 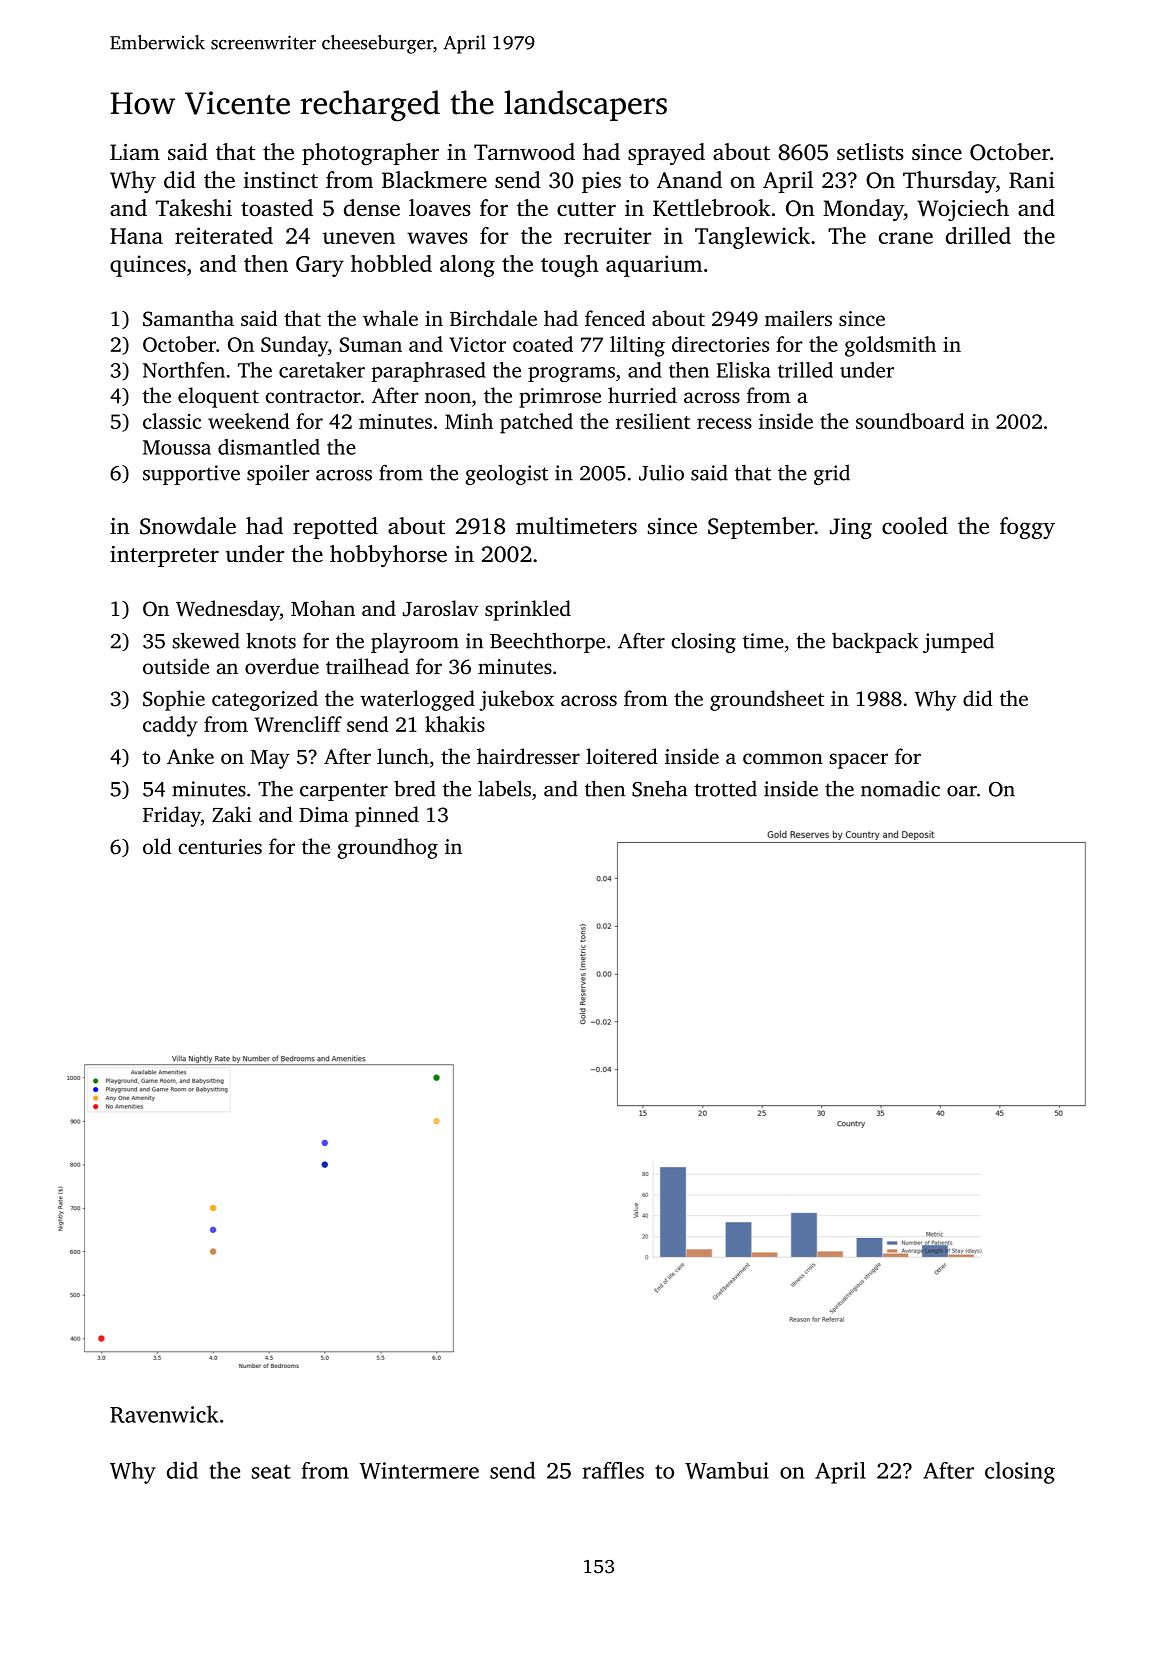 What do you see at coordinates (725, 789) in the page?
I see `trotted` at bounding box center [725, 789].
